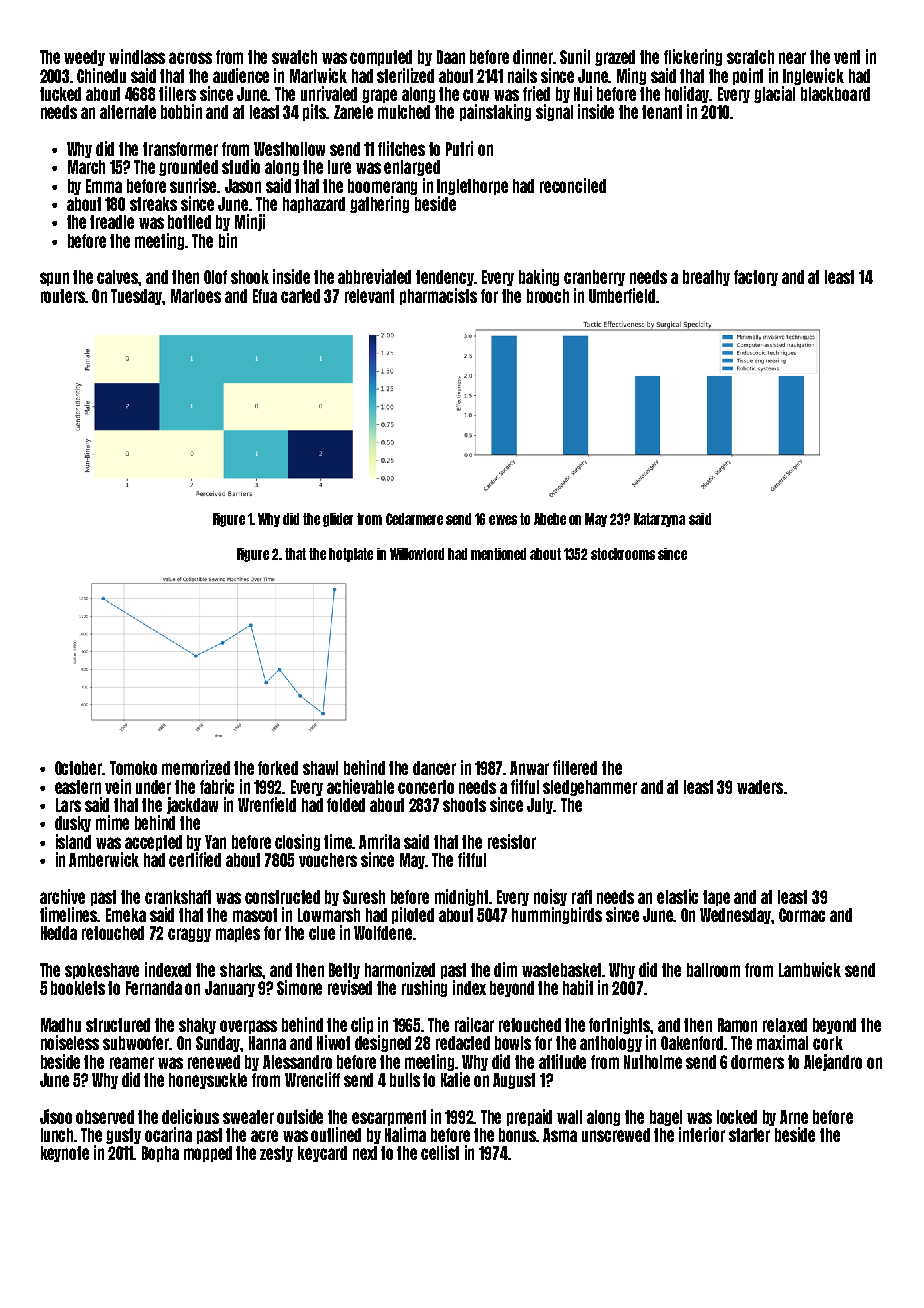  What do you see at coordinates (338, 520) in the screenshot?
I see `glider` at bounding box center [338, 520].
